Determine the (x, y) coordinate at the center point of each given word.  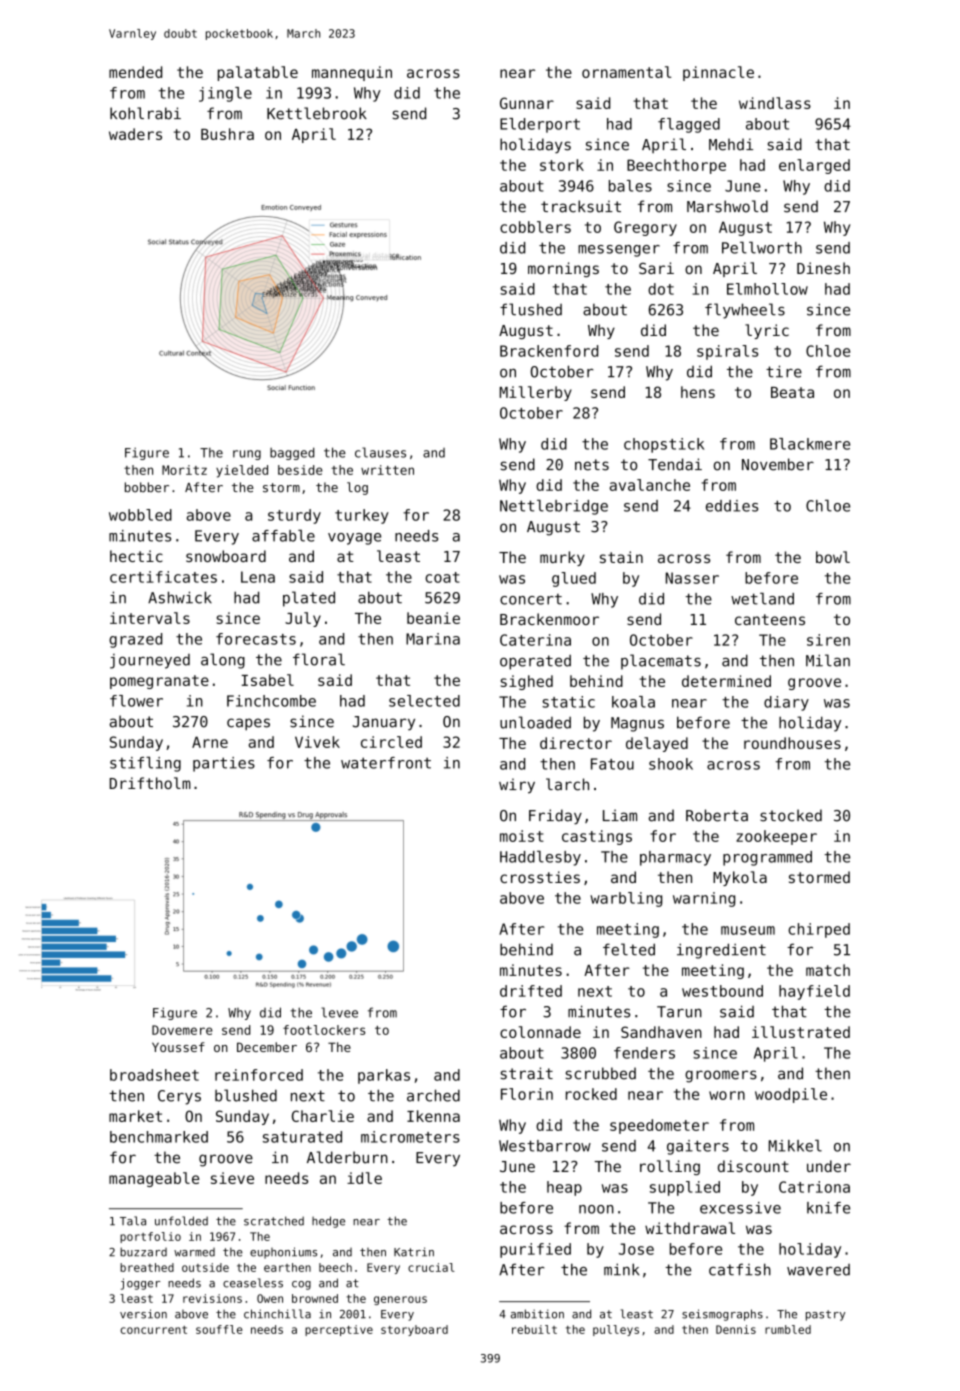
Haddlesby (540, 858)
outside (205, 1267)
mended (135, 72)
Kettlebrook (317, 113)
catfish (740, 1269)
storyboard (414, 1330)
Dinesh (823, 268)
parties (224, 764)
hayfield (814, 992)
